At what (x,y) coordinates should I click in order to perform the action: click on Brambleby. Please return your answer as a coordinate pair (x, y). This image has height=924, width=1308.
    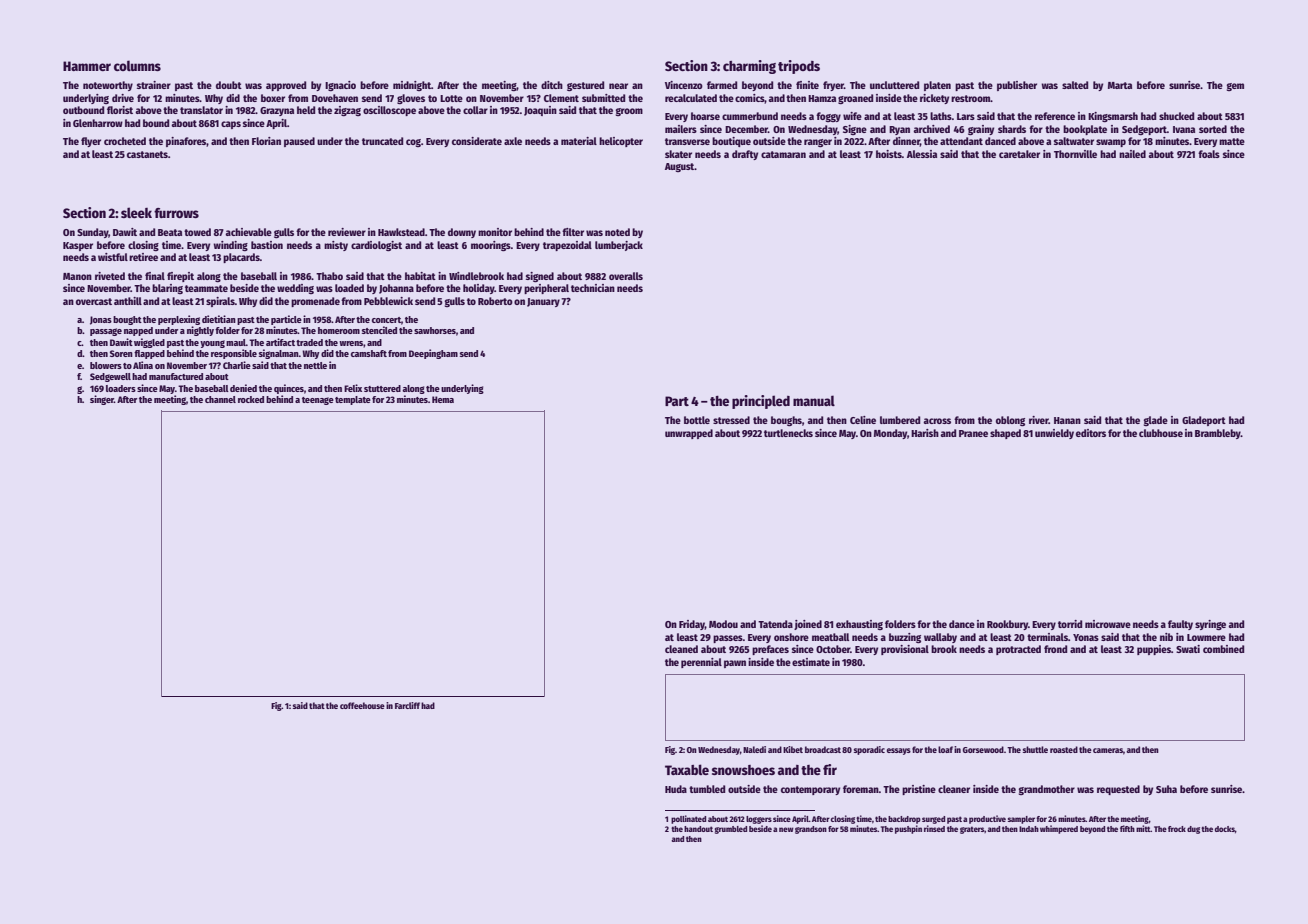
    Looking at the image, I should click on (1218, 434).
